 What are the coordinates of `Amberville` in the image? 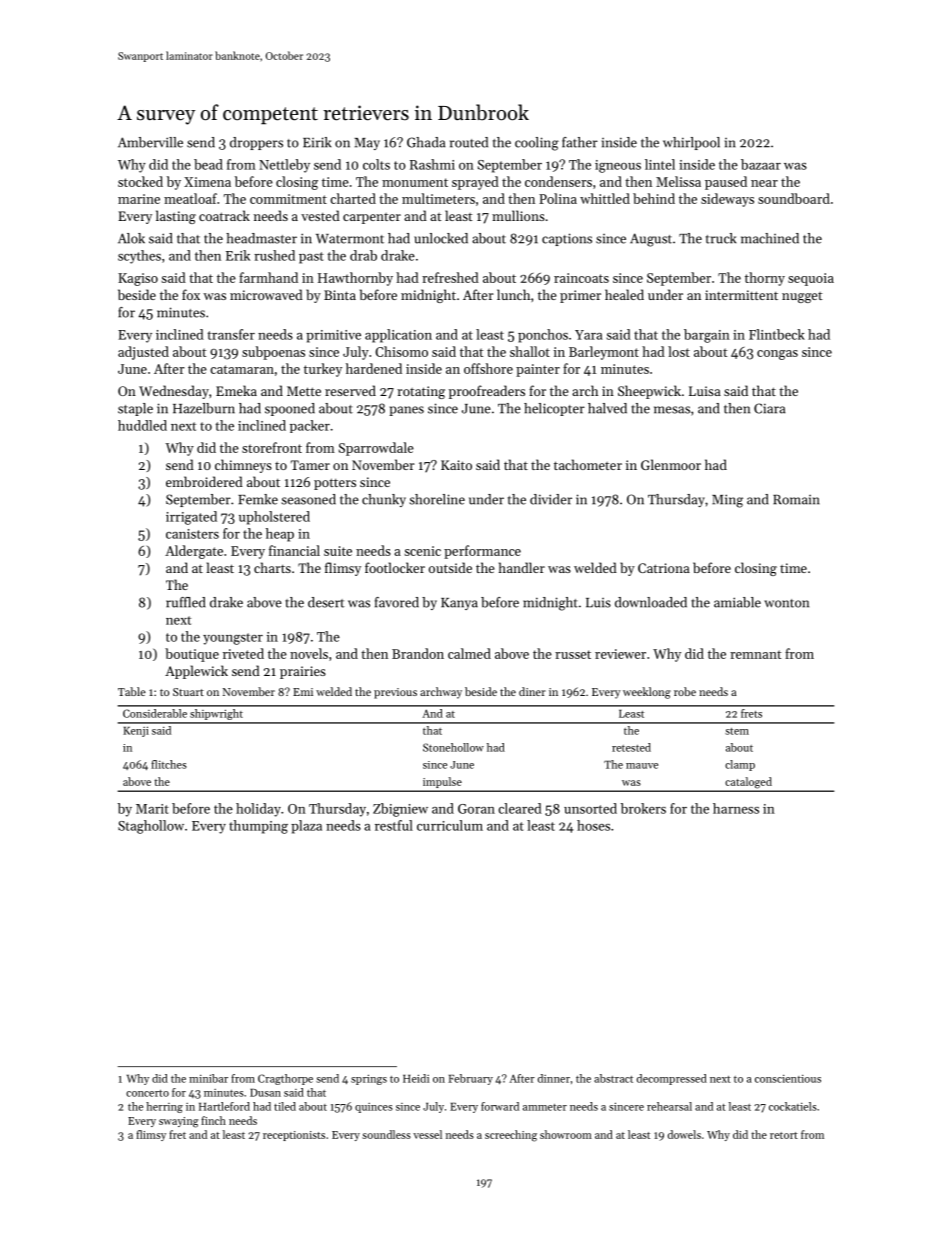 It's located at (150, 142).
